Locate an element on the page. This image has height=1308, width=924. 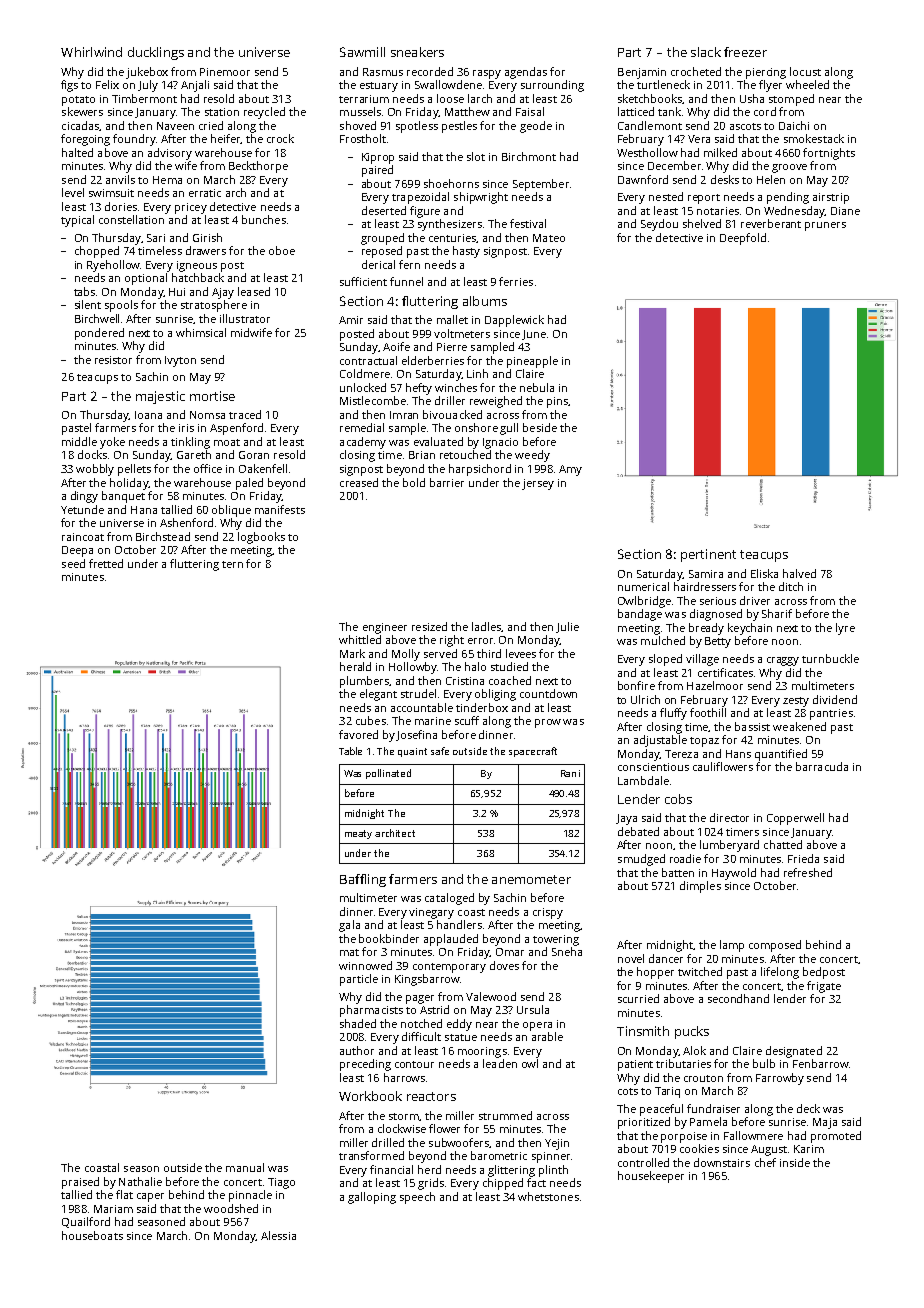
figure is located at coordinates (425, 212).
